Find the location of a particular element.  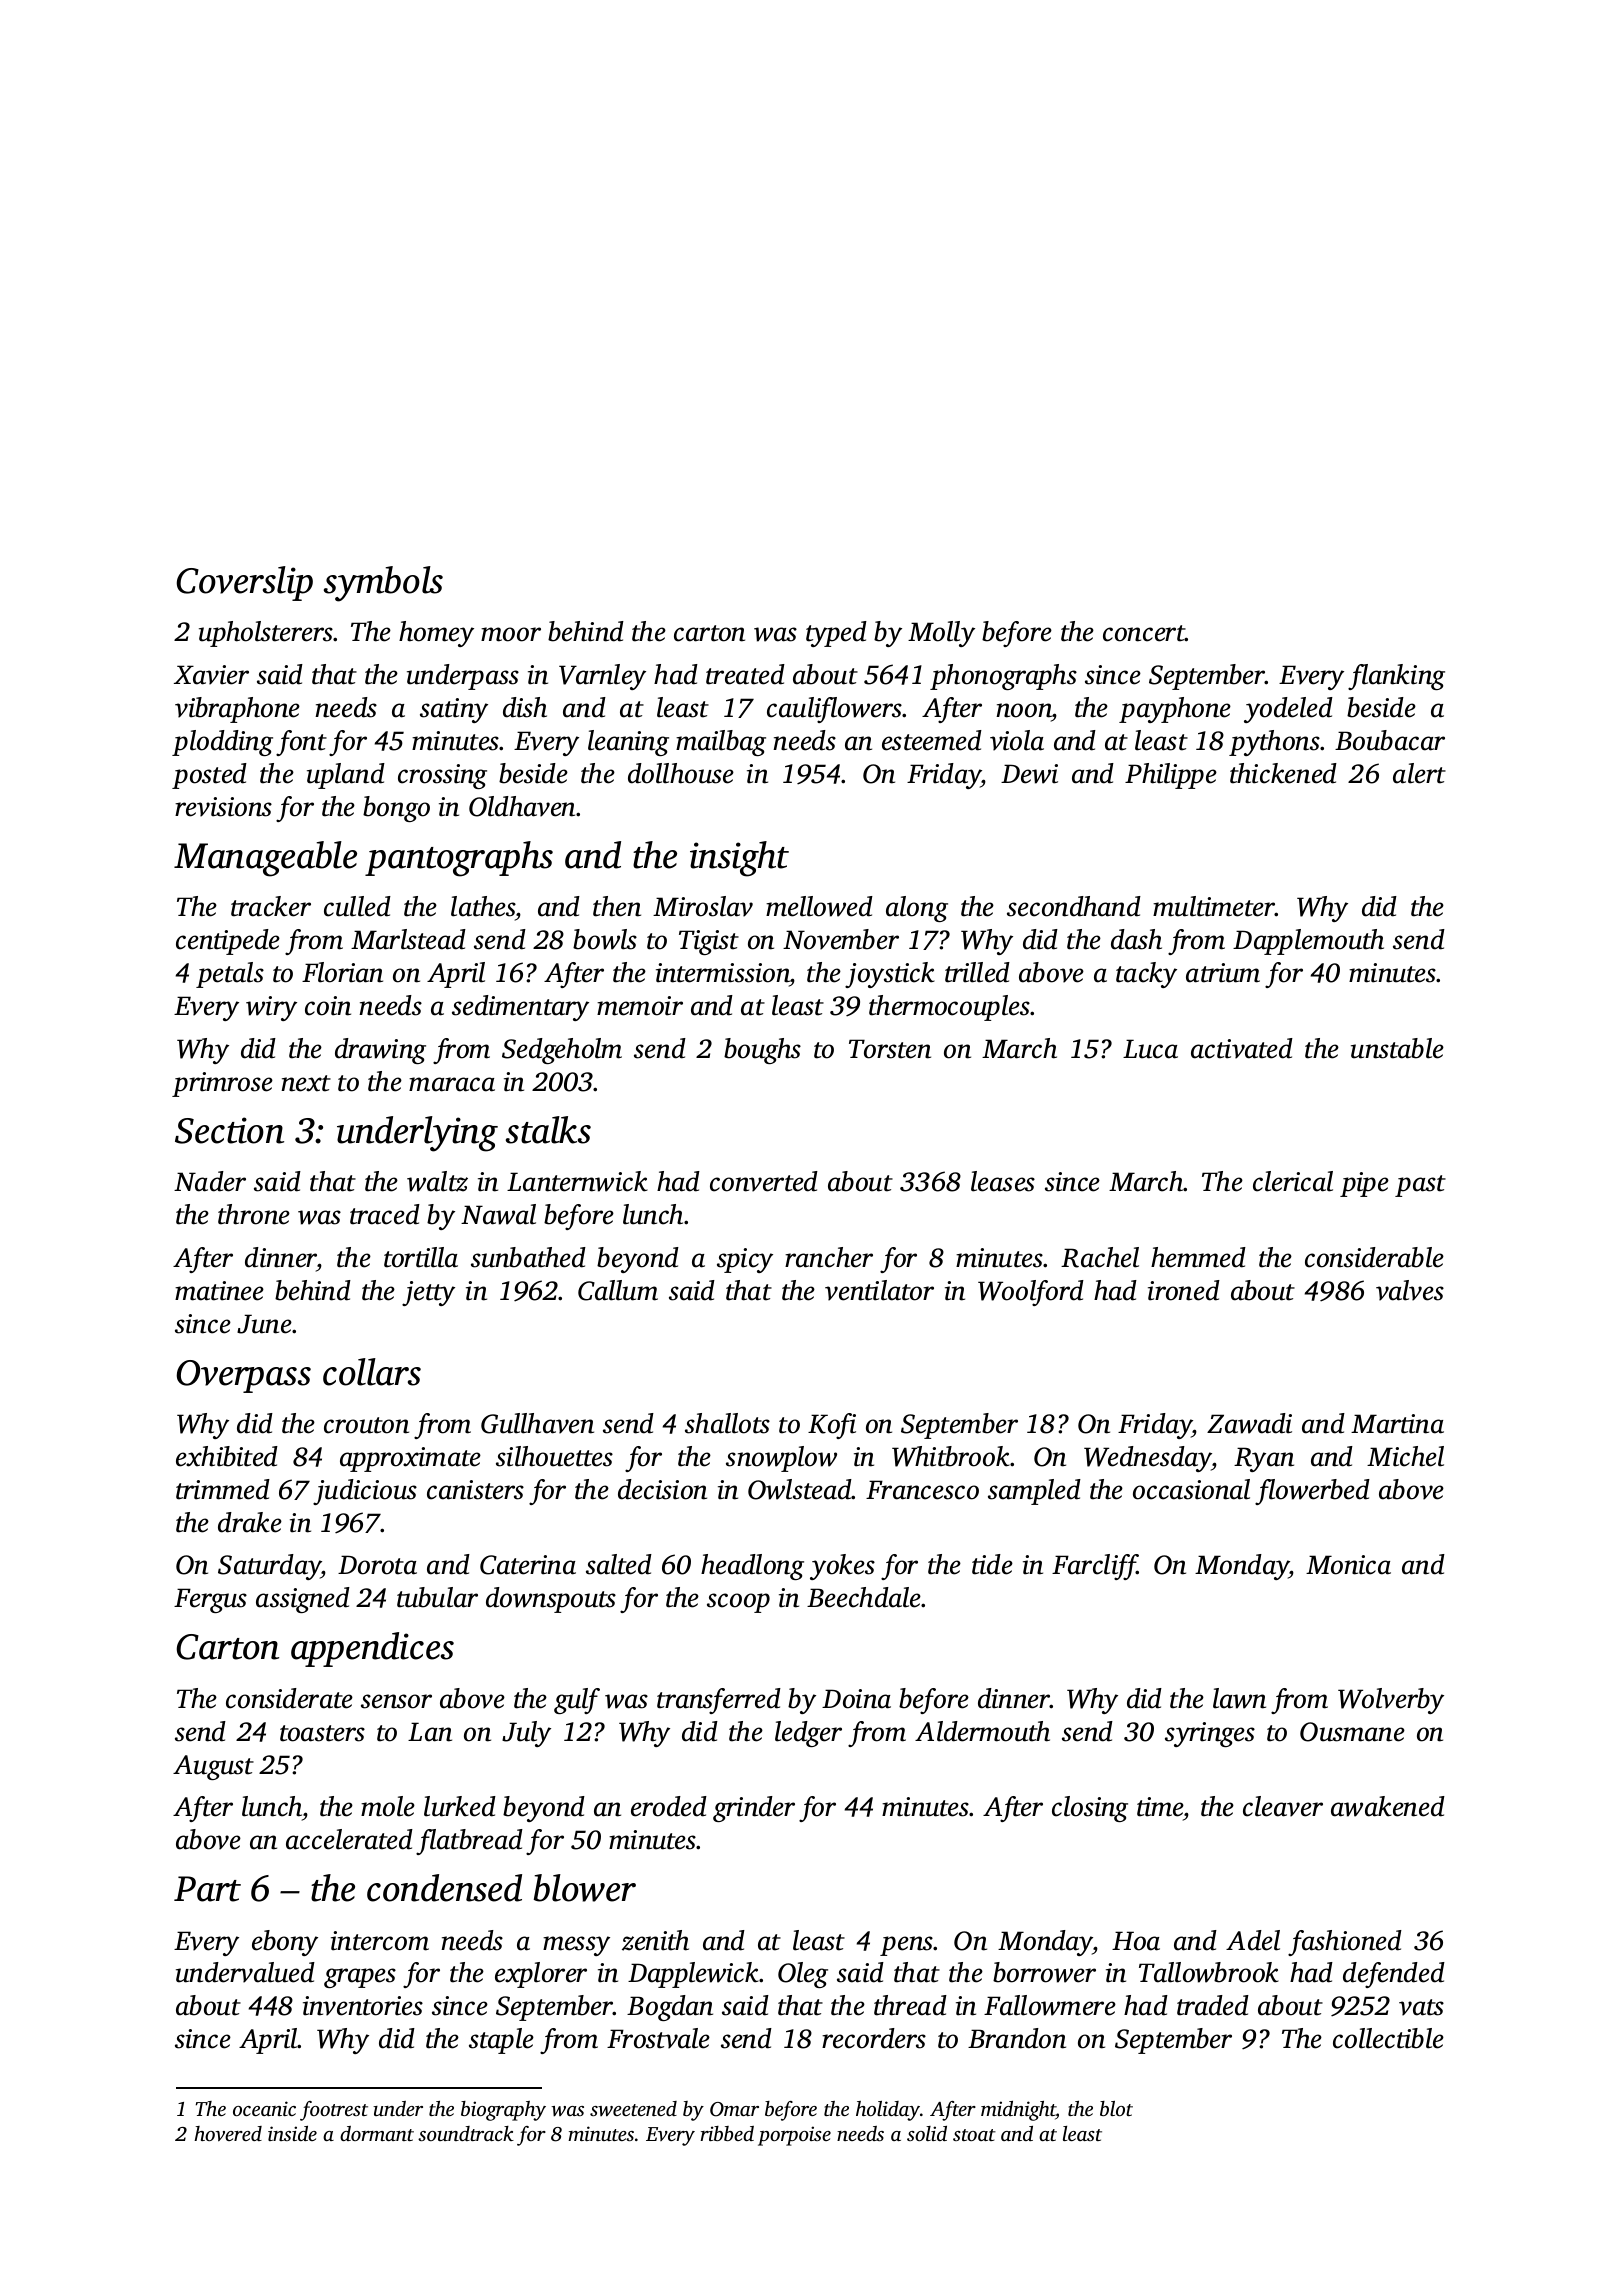

activated is located at coordinates (1242, 1048).
